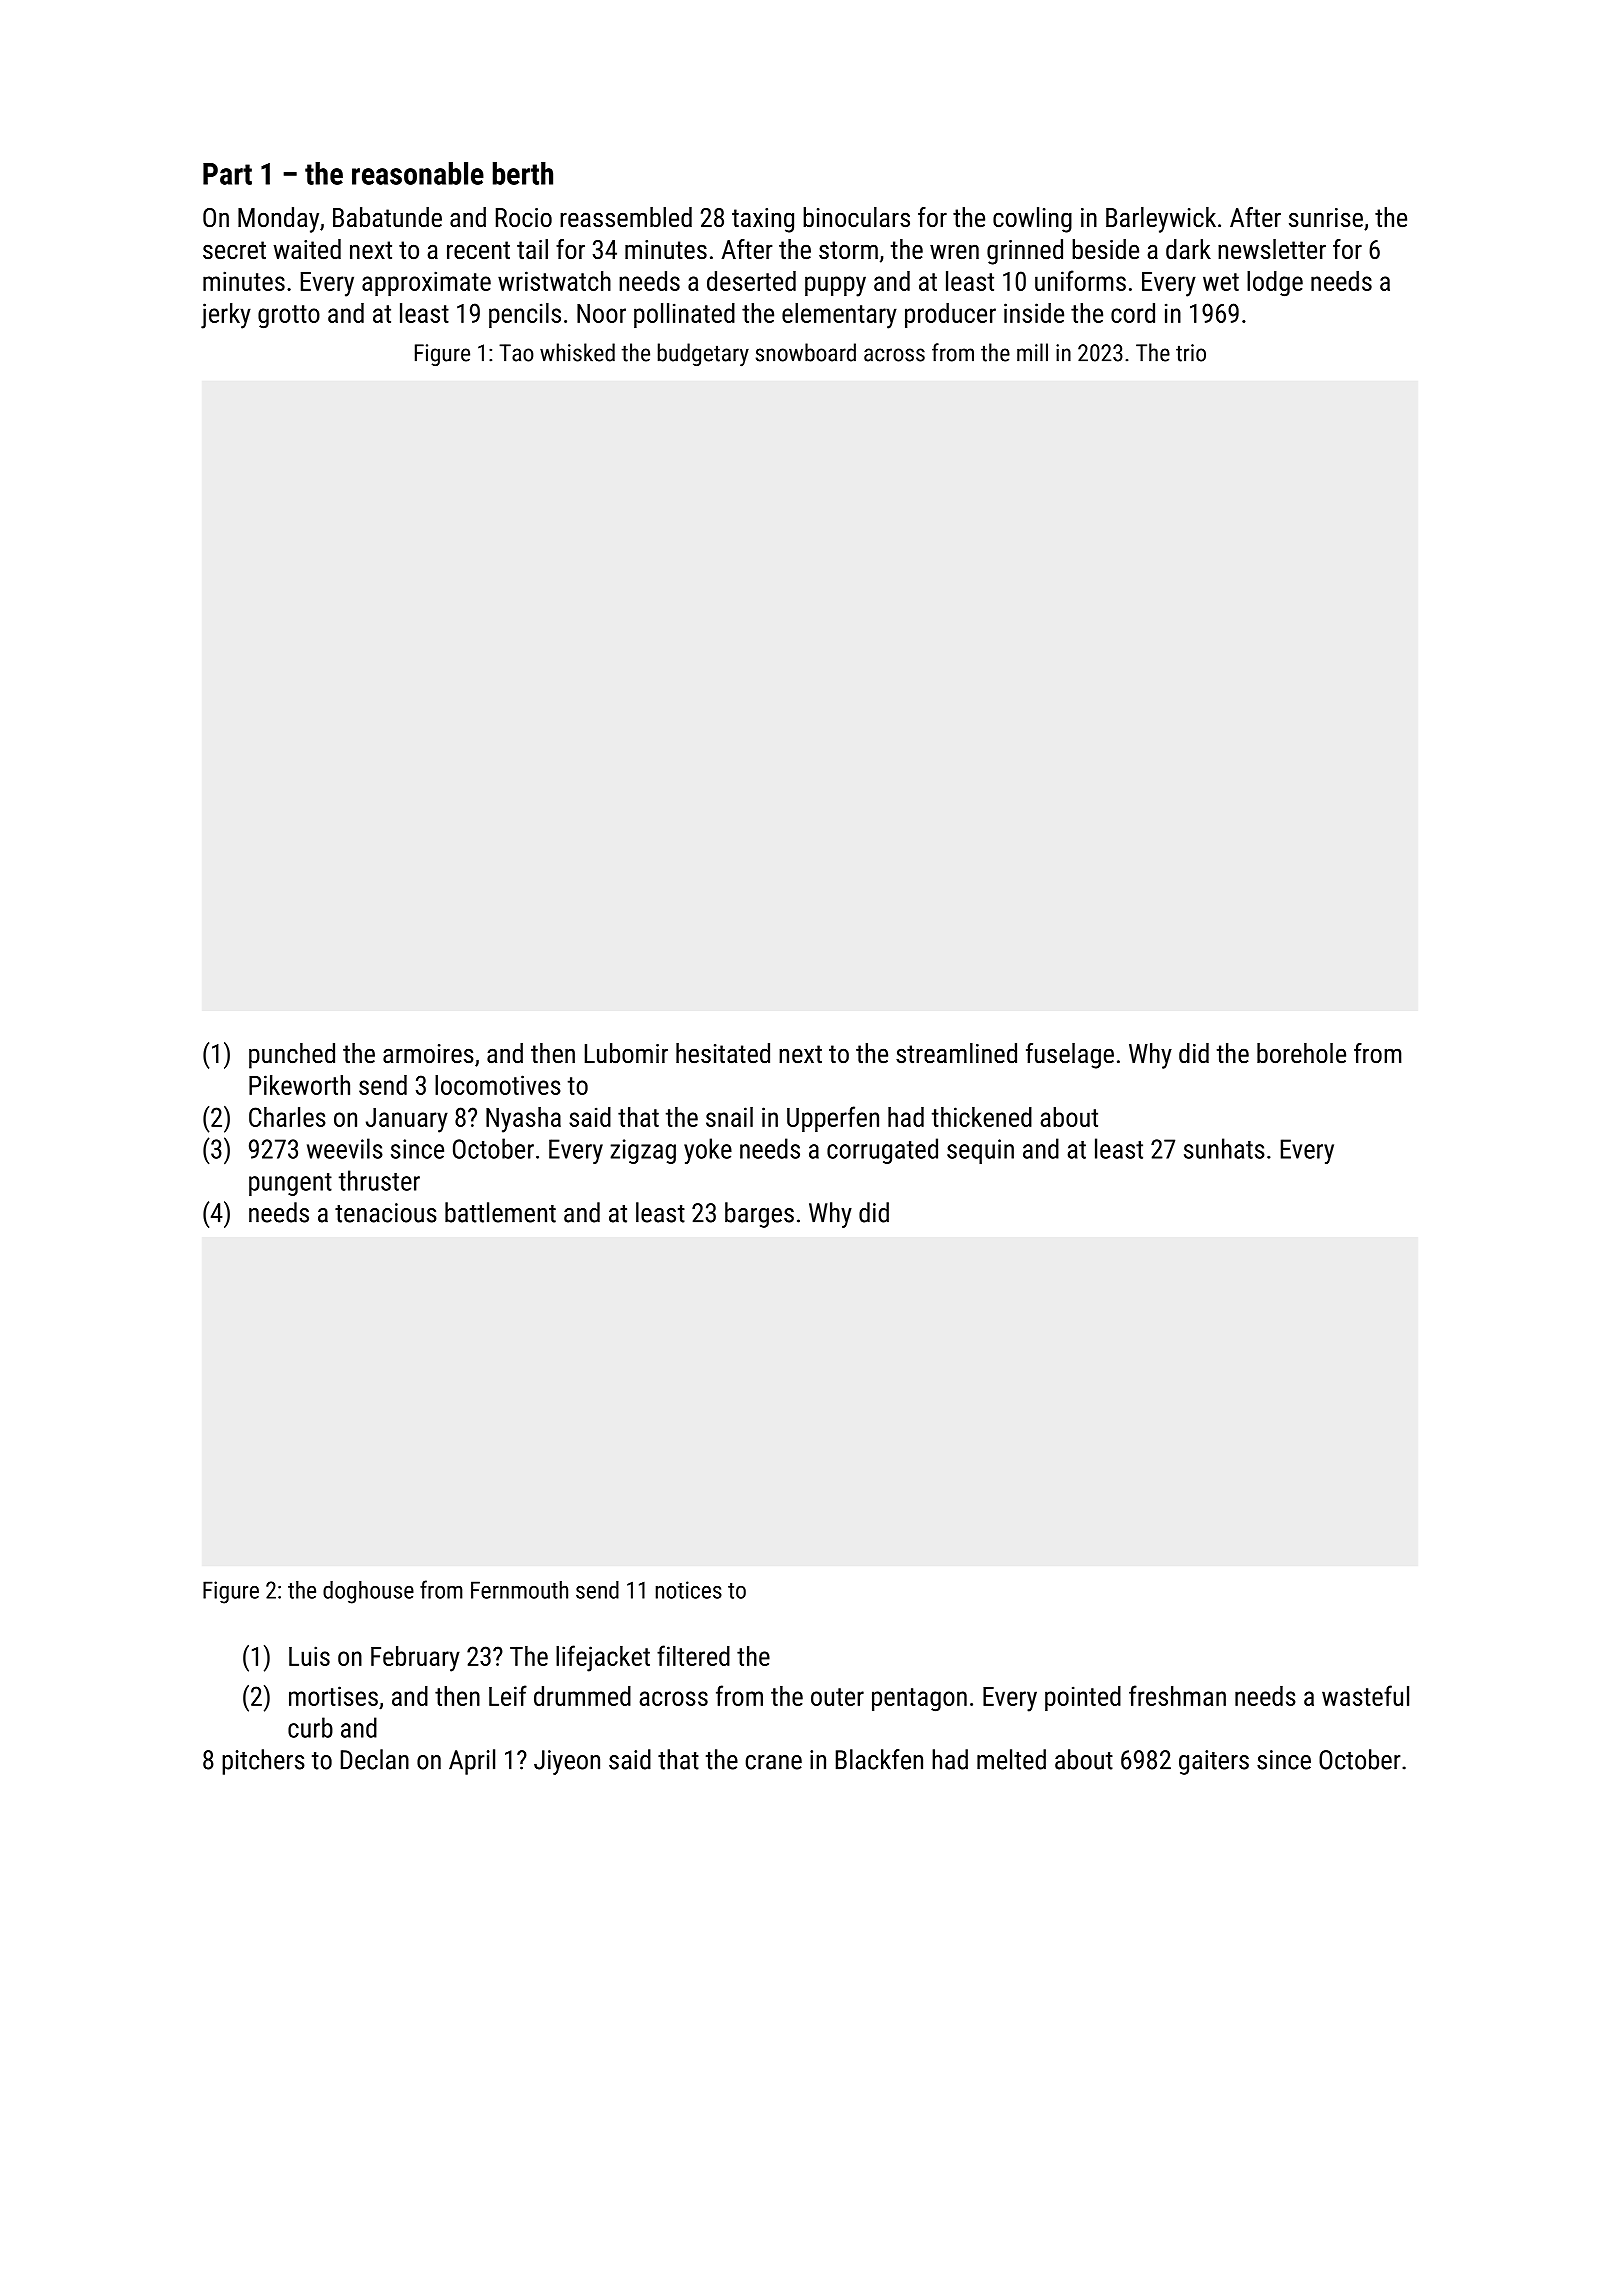 This screenshot has width=1620, height=2292. I want to click on berth, so click(523, 173).
